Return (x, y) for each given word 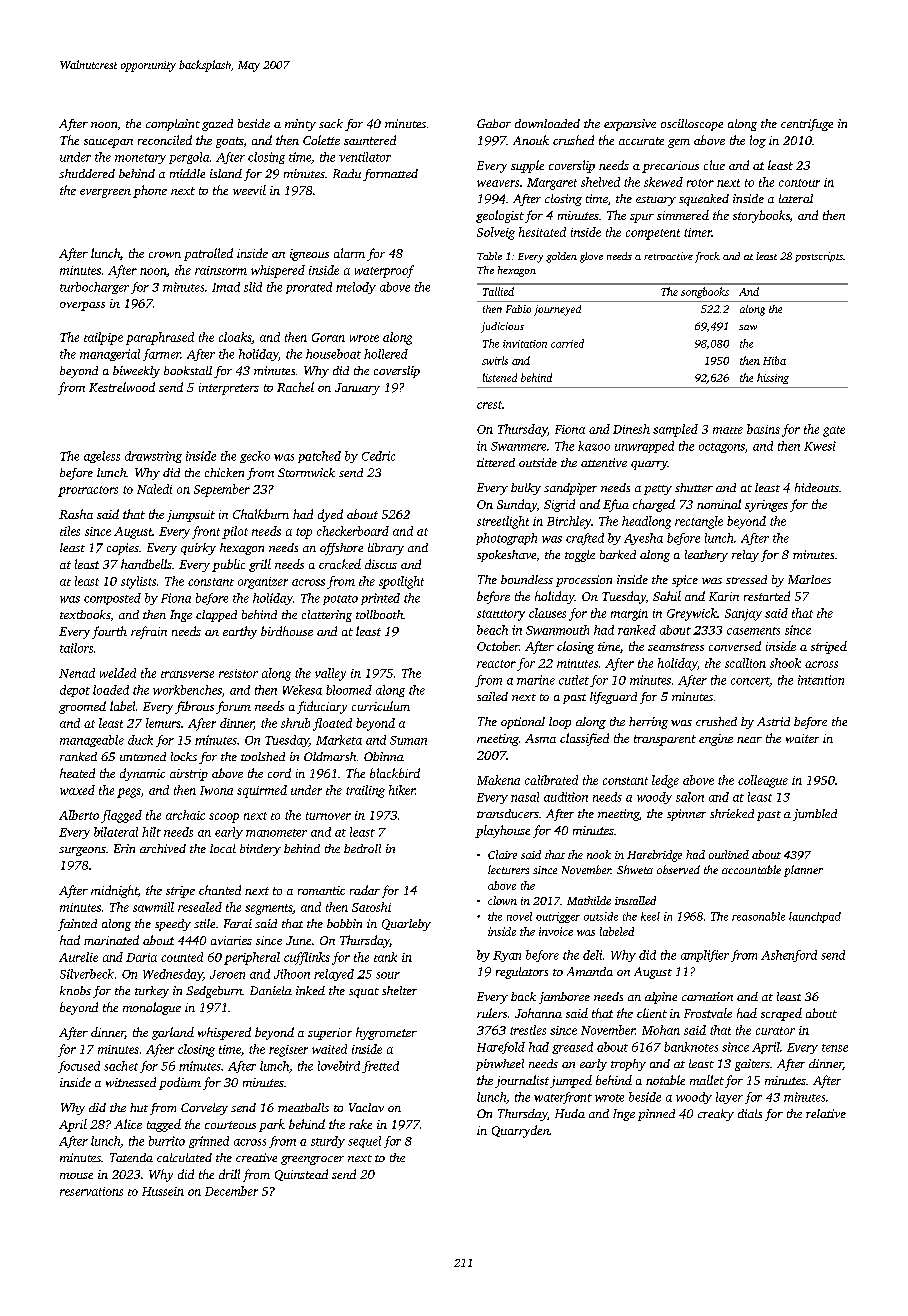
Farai (238, 923)
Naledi (154, 489)
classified (584, 739)
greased (572, 1048)
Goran (328, 337)
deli (592, 955)
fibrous (194, 707)
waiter (802, 738)
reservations (91, 1191)
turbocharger (94, 288)
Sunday (517, 505)
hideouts (817, 487)
